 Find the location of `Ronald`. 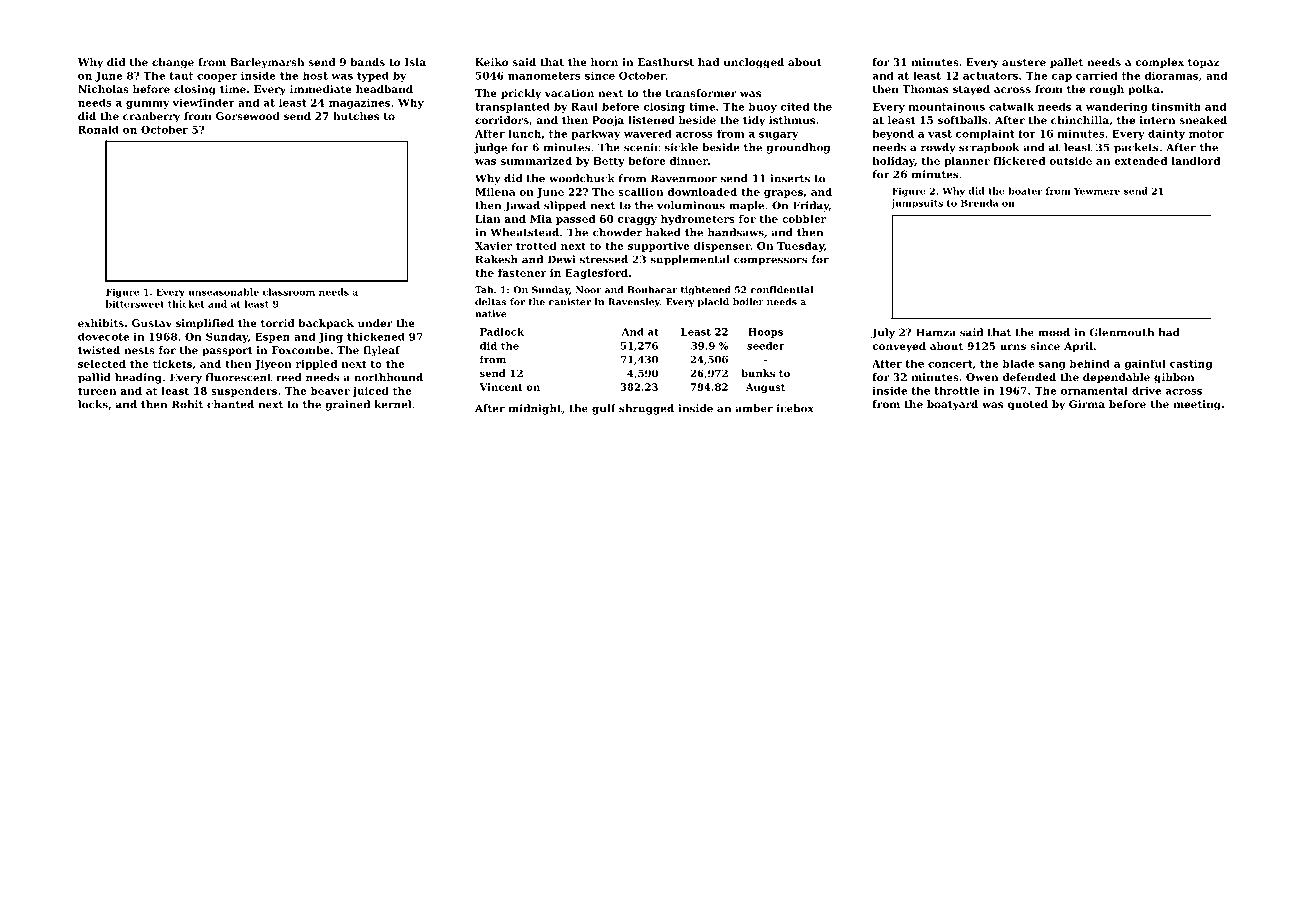

Ronald is located at coordinates (98, 130).
